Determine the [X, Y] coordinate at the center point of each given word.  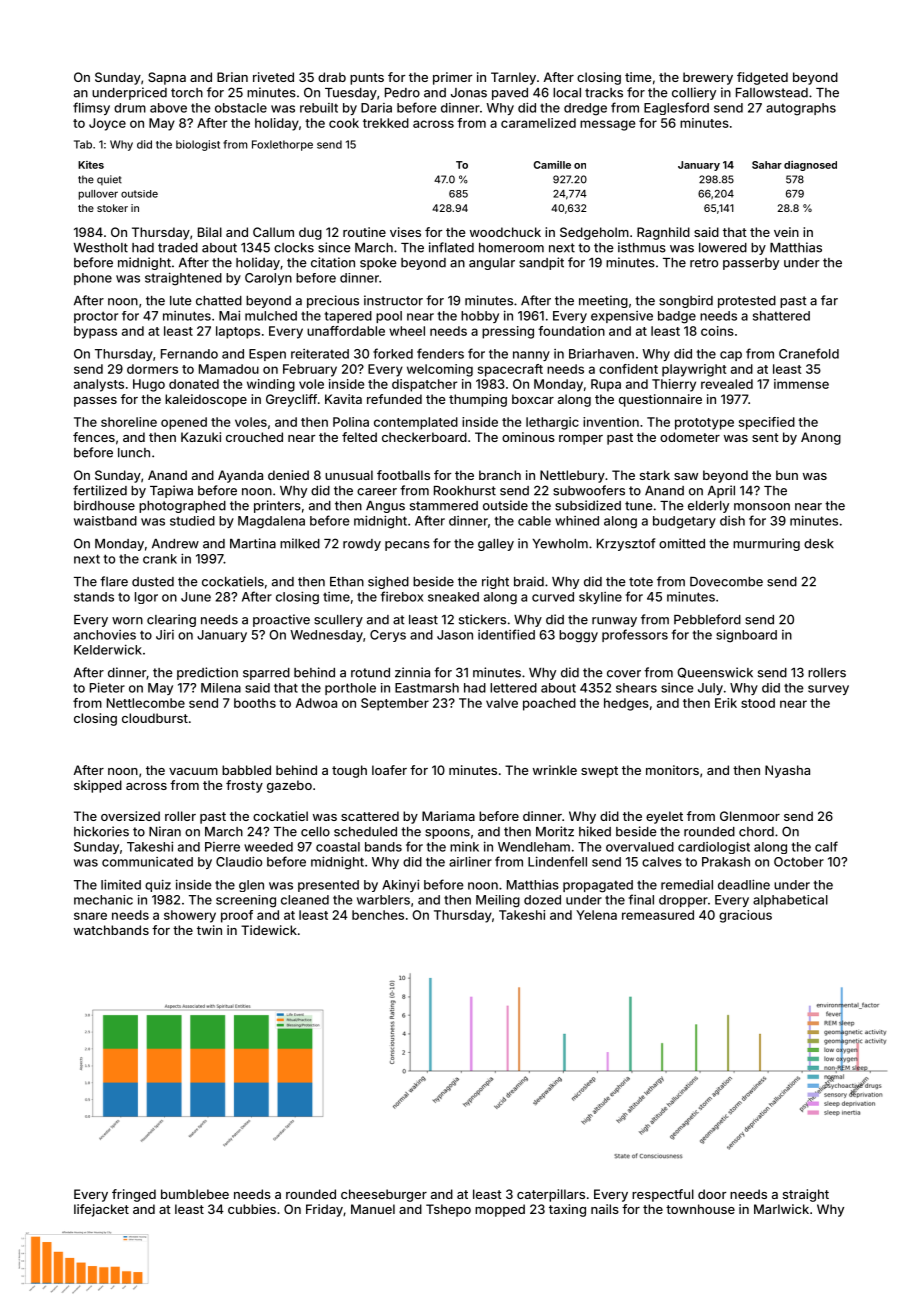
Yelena [596, 915]
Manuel [373, 1209]
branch [500, 475]
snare [90, 916]
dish [732, 521]
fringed [134, 1195]
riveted [273, 77]
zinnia [412, 672]
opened [184, 423]
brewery [708, 78]
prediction [207, 673]
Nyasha [787, 771]
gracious [745, 916]
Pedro [402, 93]
